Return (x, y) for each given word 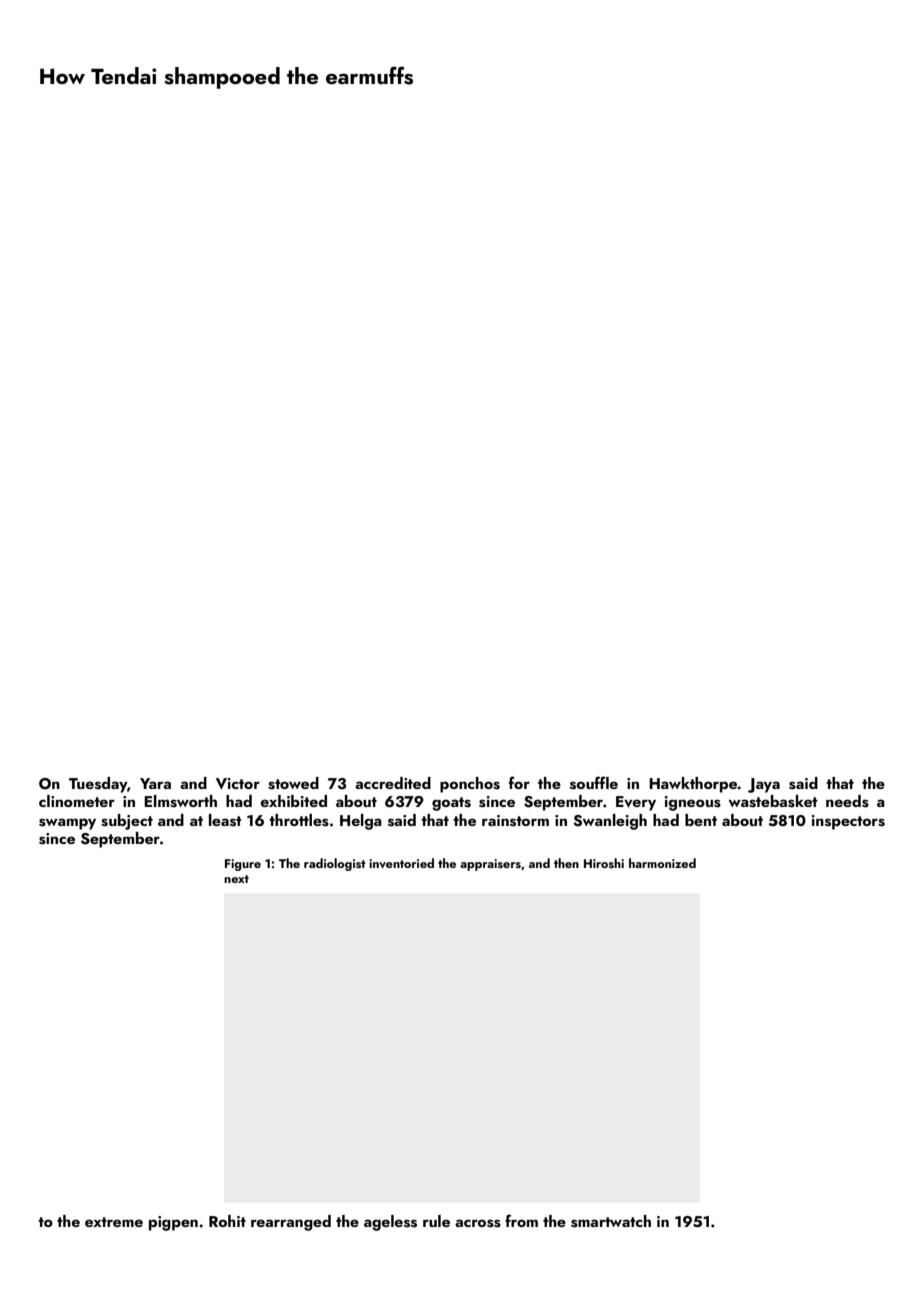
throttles (299, 820)
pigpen (173, 1223)
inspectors (848, 822)
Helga (361, 822)
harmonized (662, 863)
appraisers (490, 865)
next (236, 879)
